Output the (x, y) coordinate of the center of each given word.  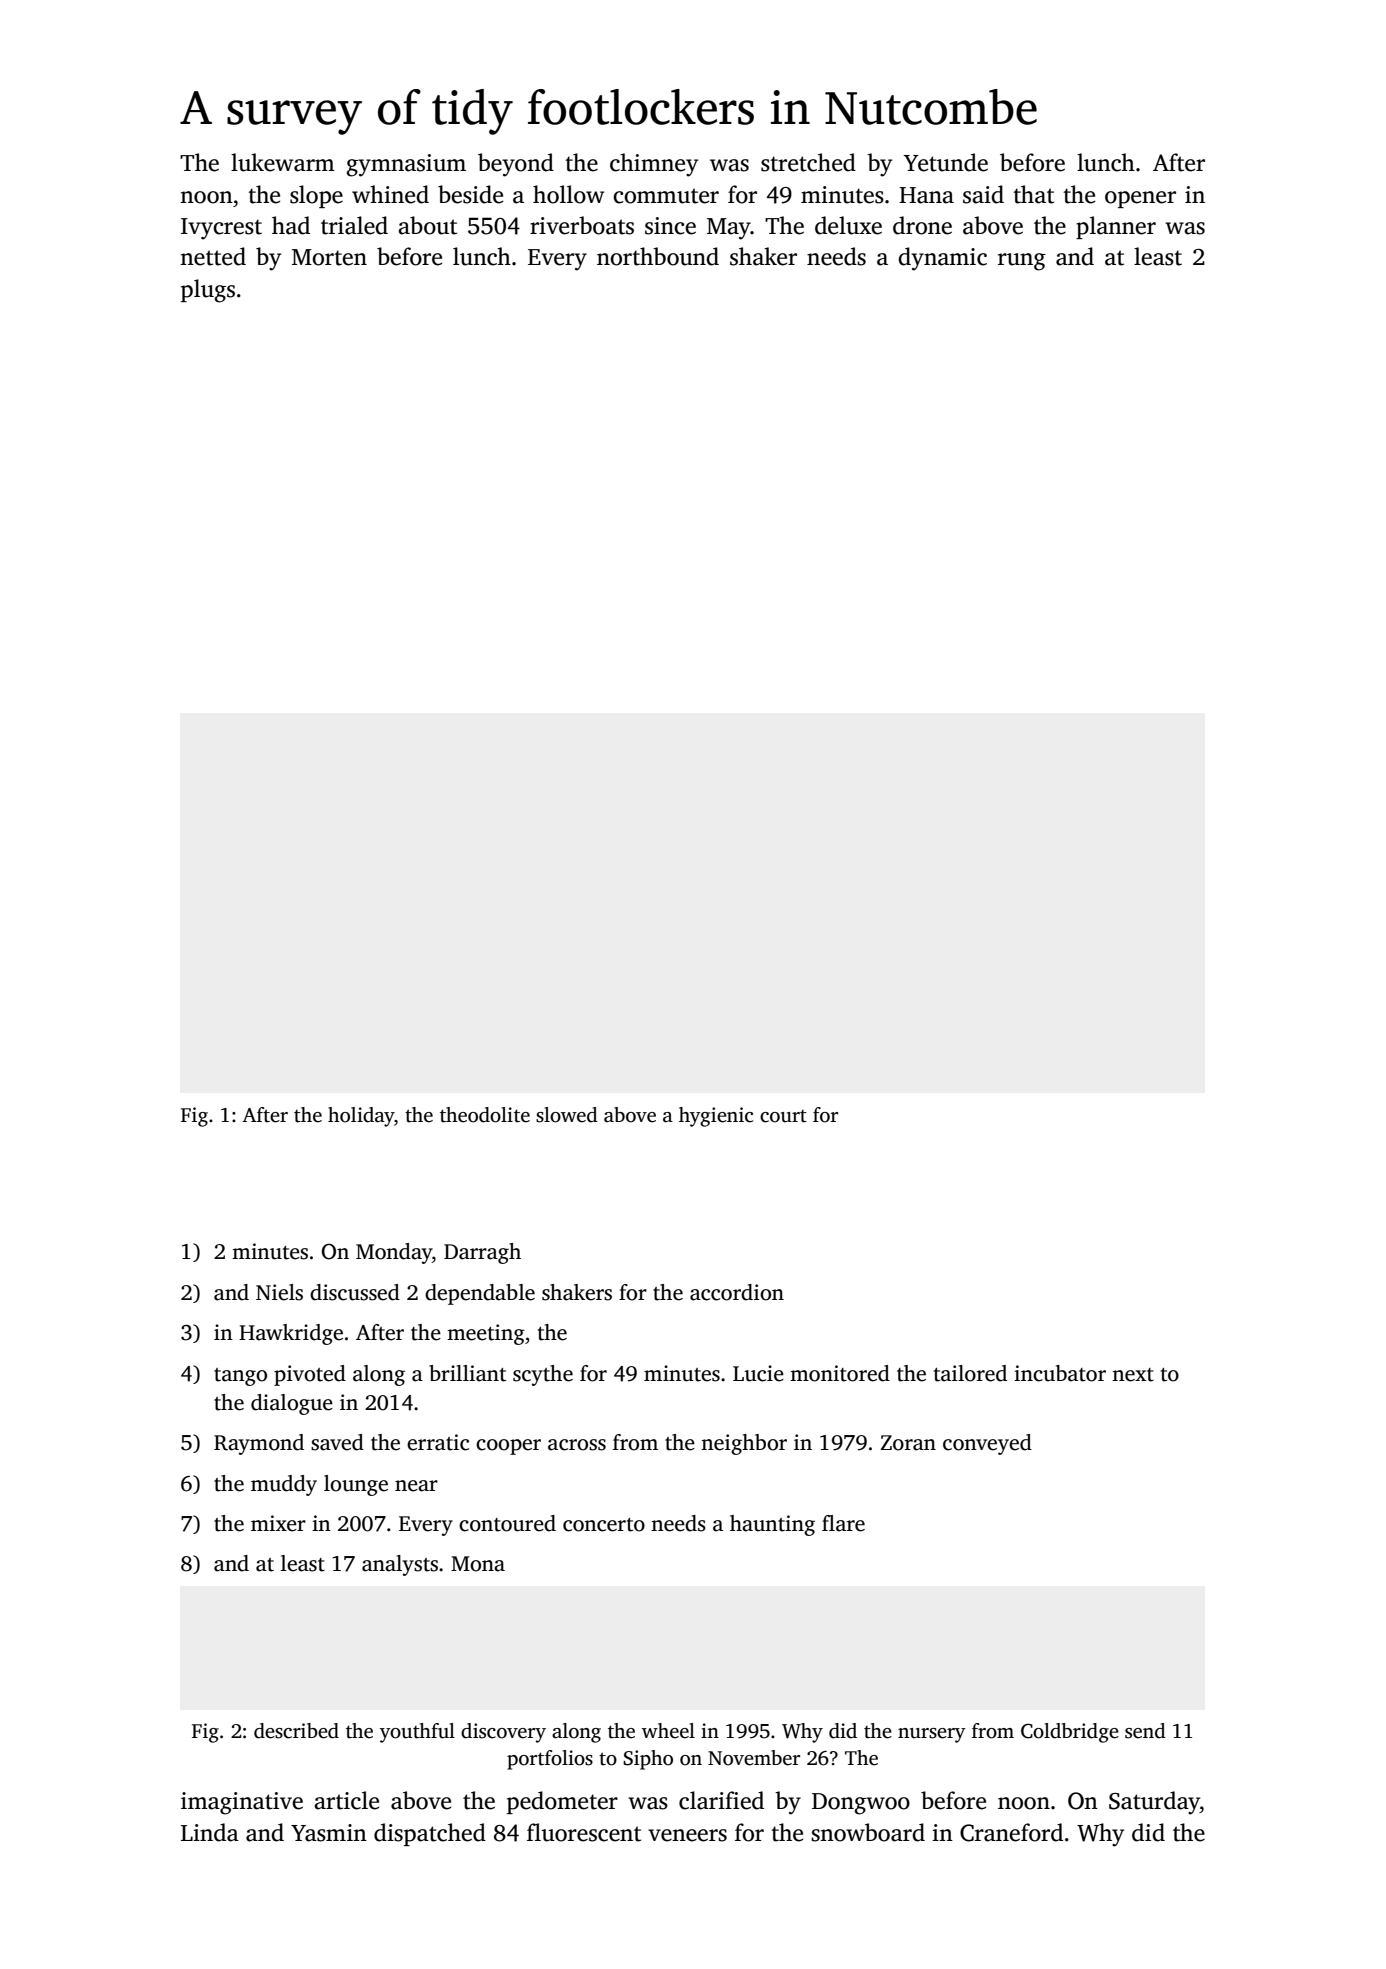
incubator (1060, 1373)
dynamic (942, 259)
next (1133, 1375)
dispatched (430, 1834)
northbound (658, 256)
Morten (329, 257)
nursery (932, 1735)
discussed (355, 1292)
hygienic (716, 1117)
